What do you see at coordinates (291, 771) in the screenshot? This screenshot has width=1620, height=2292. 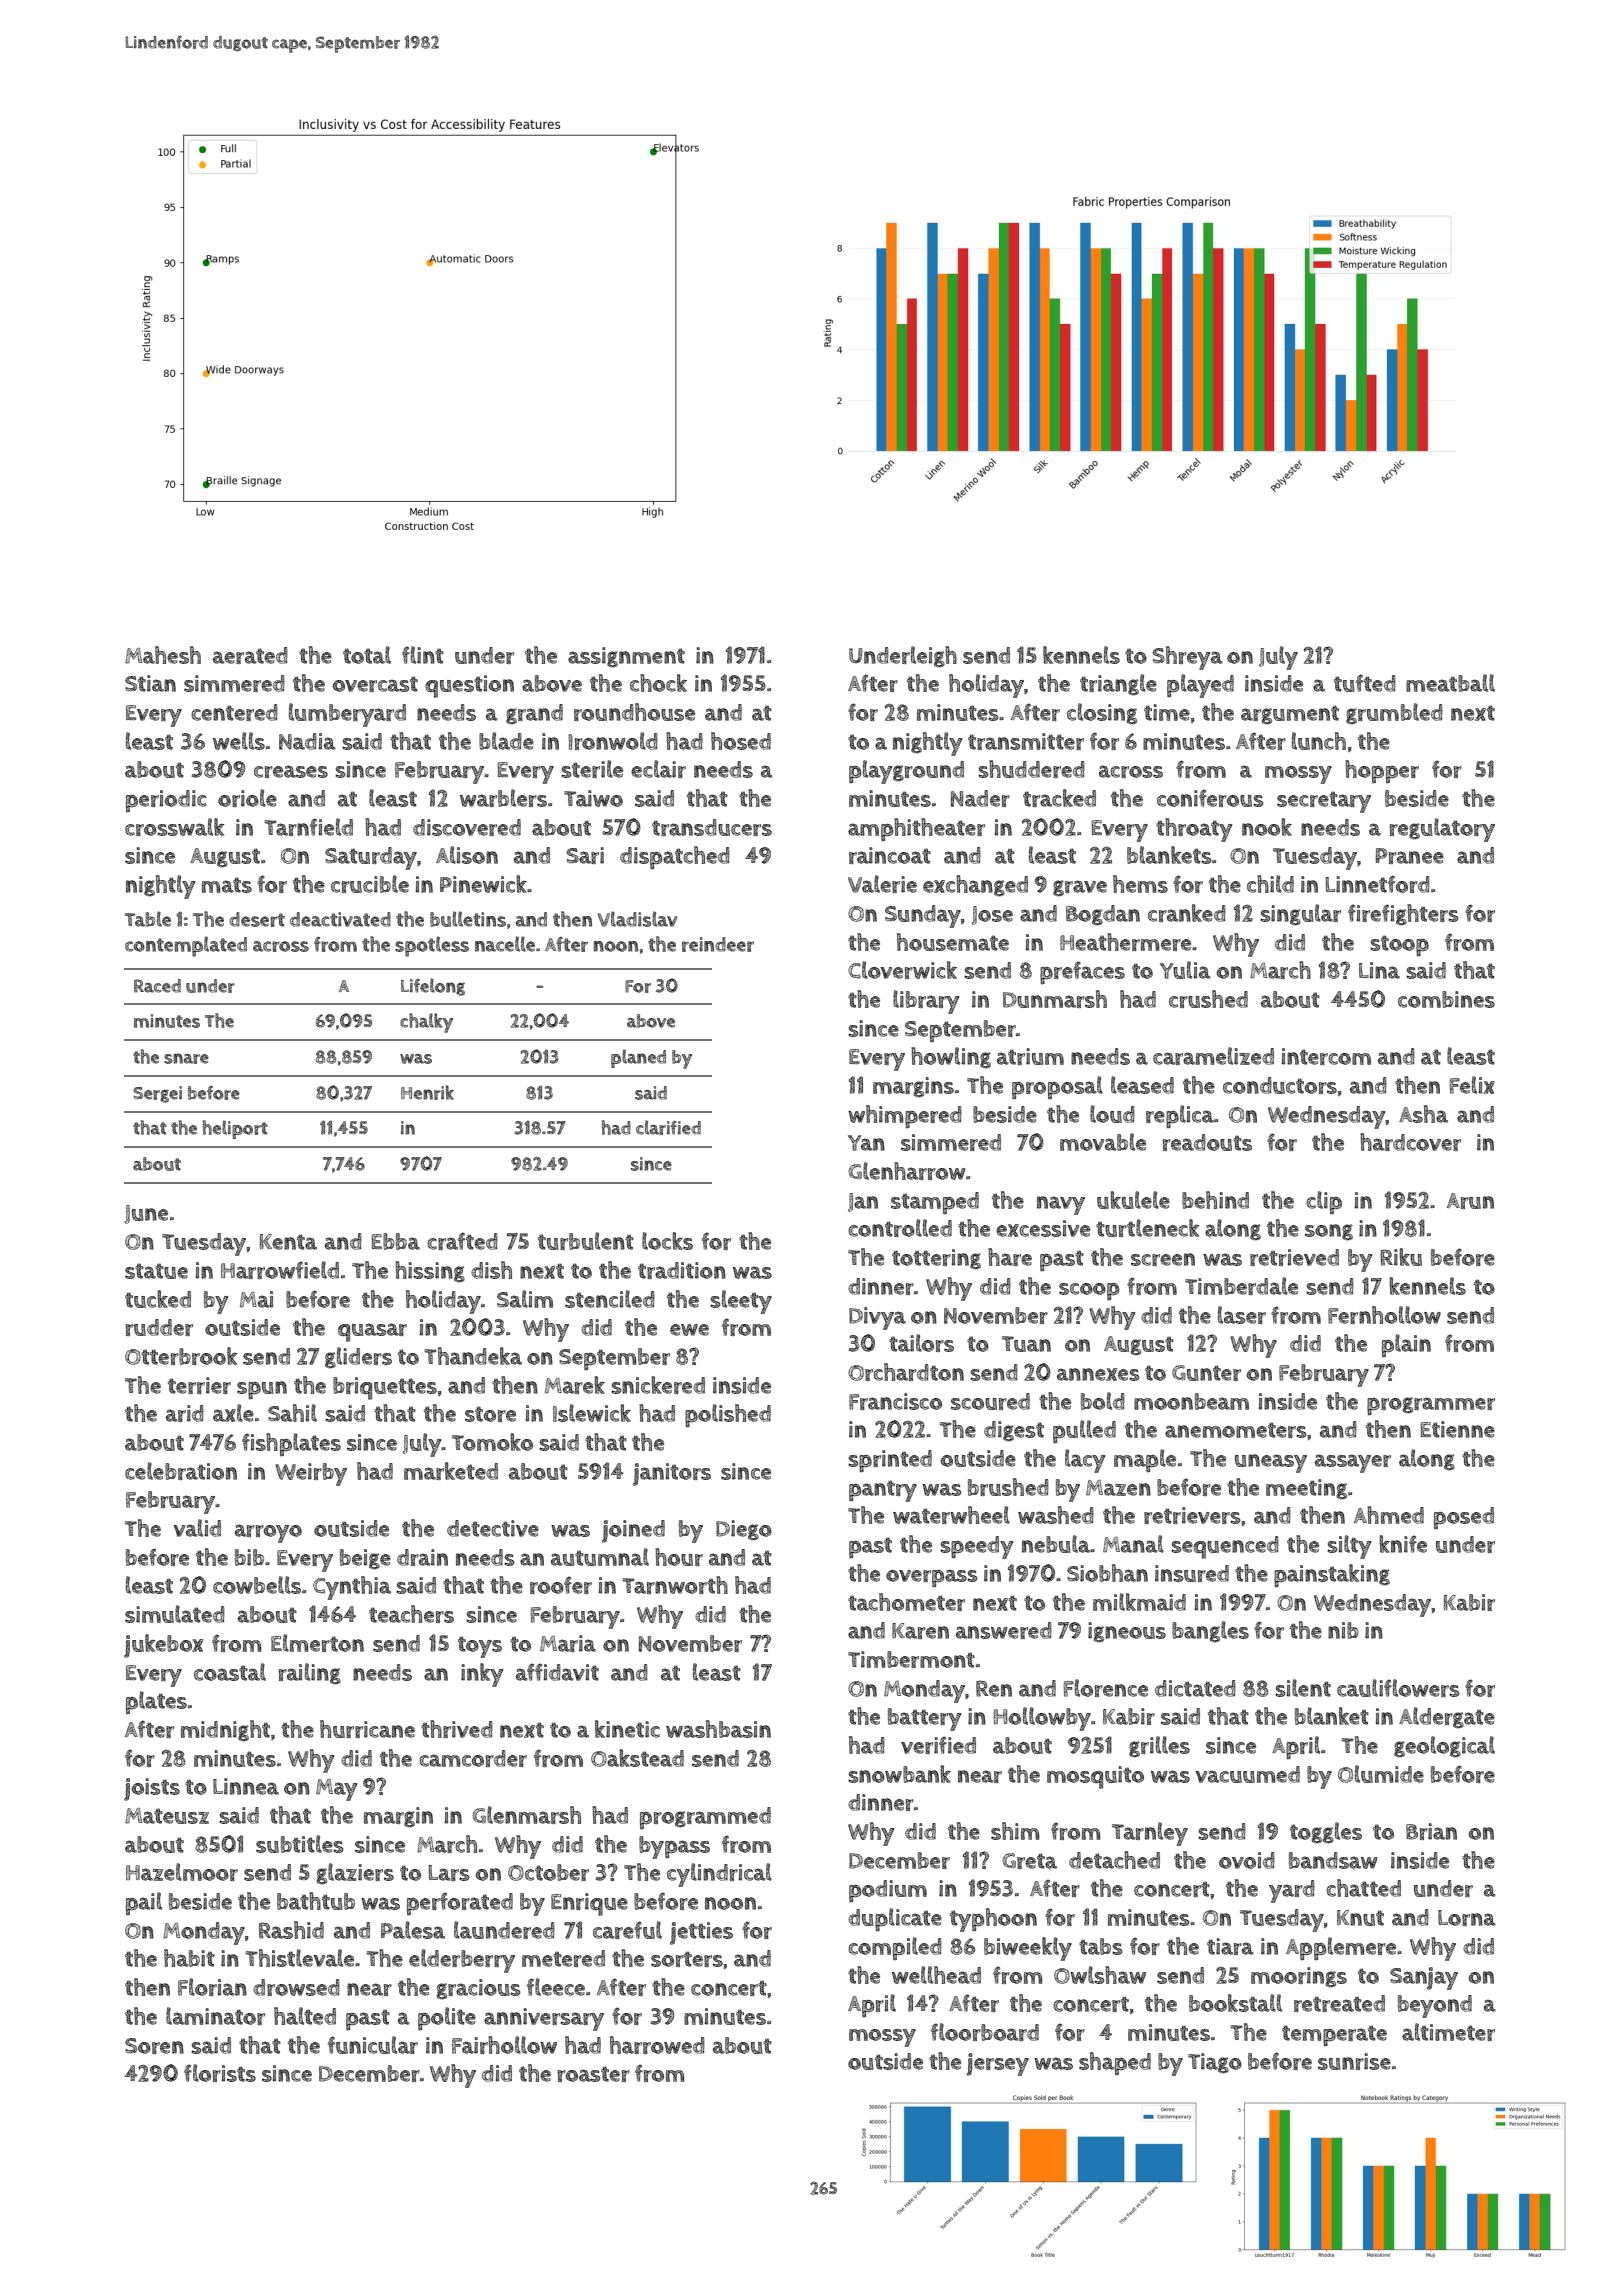 I see `creases` at bounding box center [291, 771].
